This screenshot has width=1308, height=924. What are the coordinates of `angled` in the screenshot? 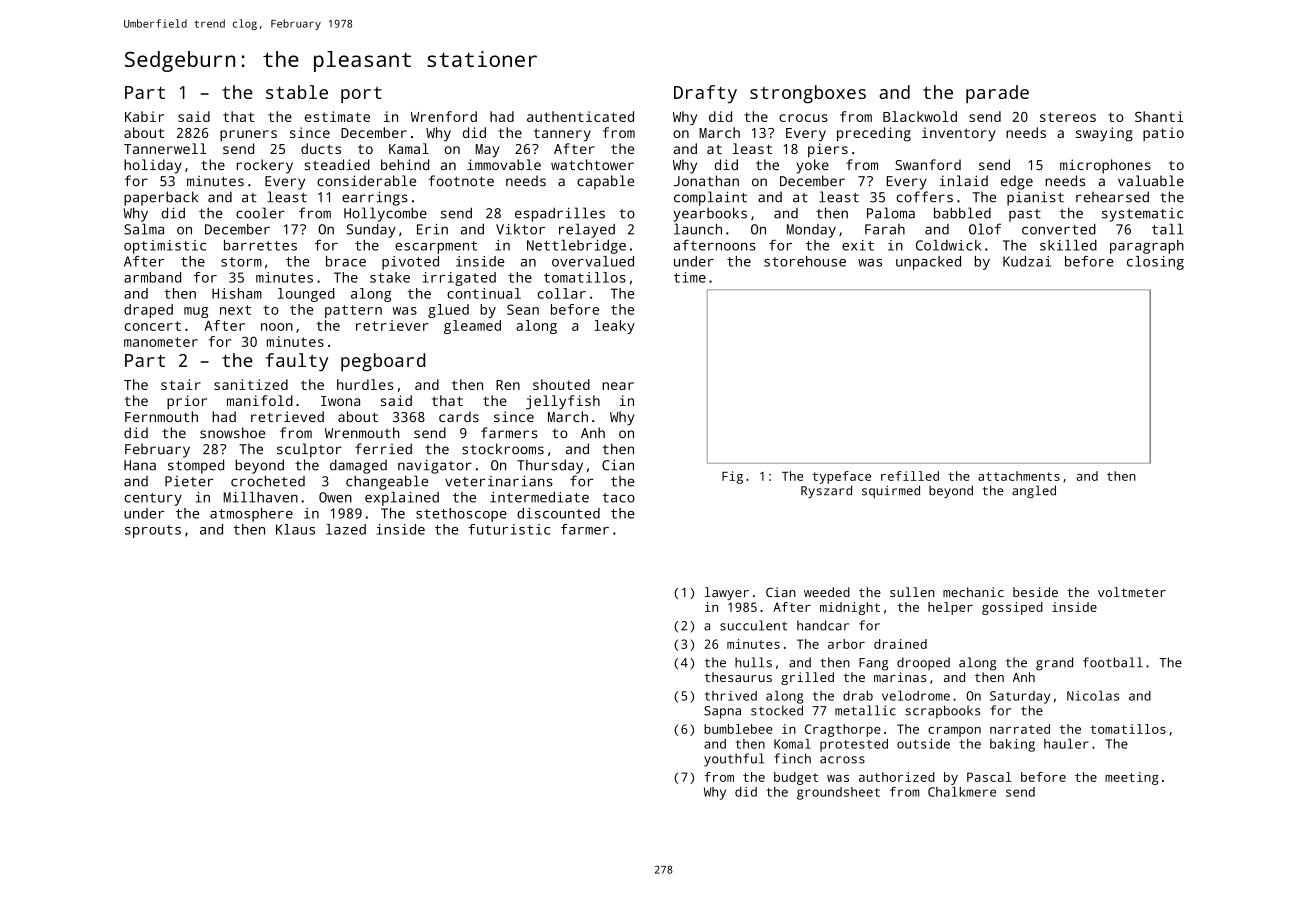 It's located at (1034, 491).
